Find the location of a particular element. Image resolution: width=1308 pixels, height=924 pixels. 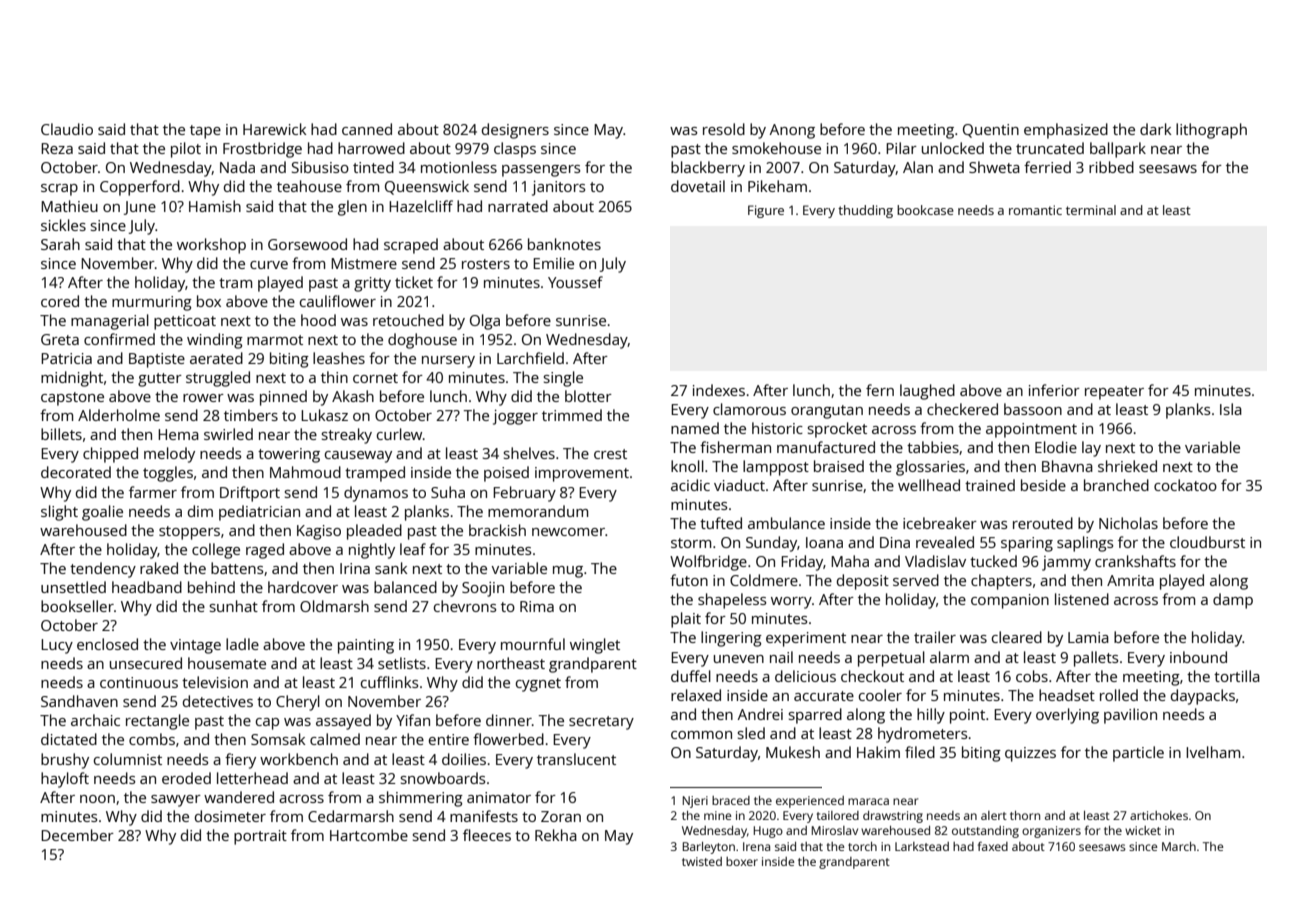

lithograph is located at coordinates (1211, 131).
